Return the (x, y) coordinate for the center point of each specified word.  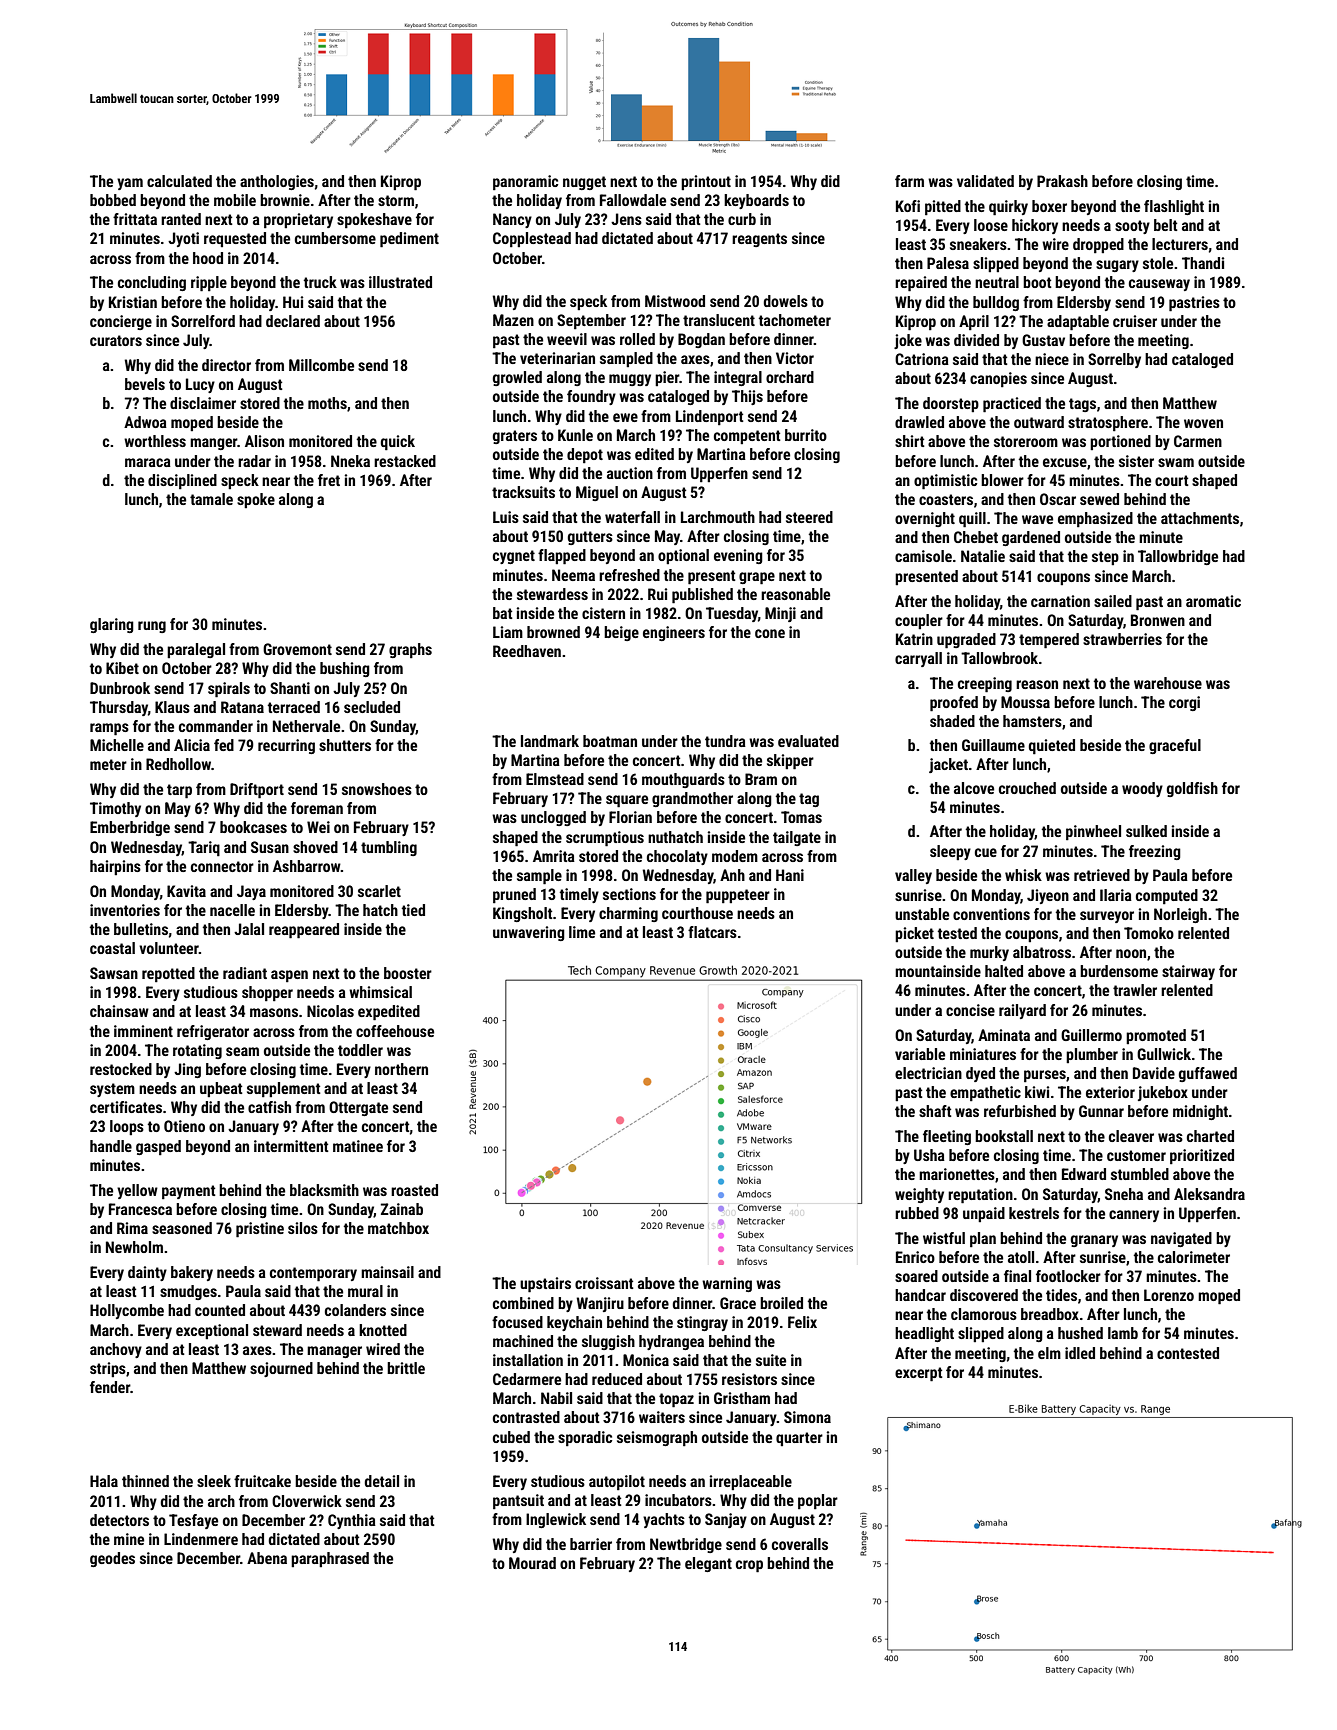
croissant (604, 1283)
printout (706, 182)
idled (1080, 1353)
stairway (1188, 972)
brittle (406, 1368)
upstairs (545, 1284)
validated (985, 181)
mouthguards (683, 780)
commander (216, 726)
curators (116, 340)
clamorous (984, 1314)
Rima (132, 1228)
